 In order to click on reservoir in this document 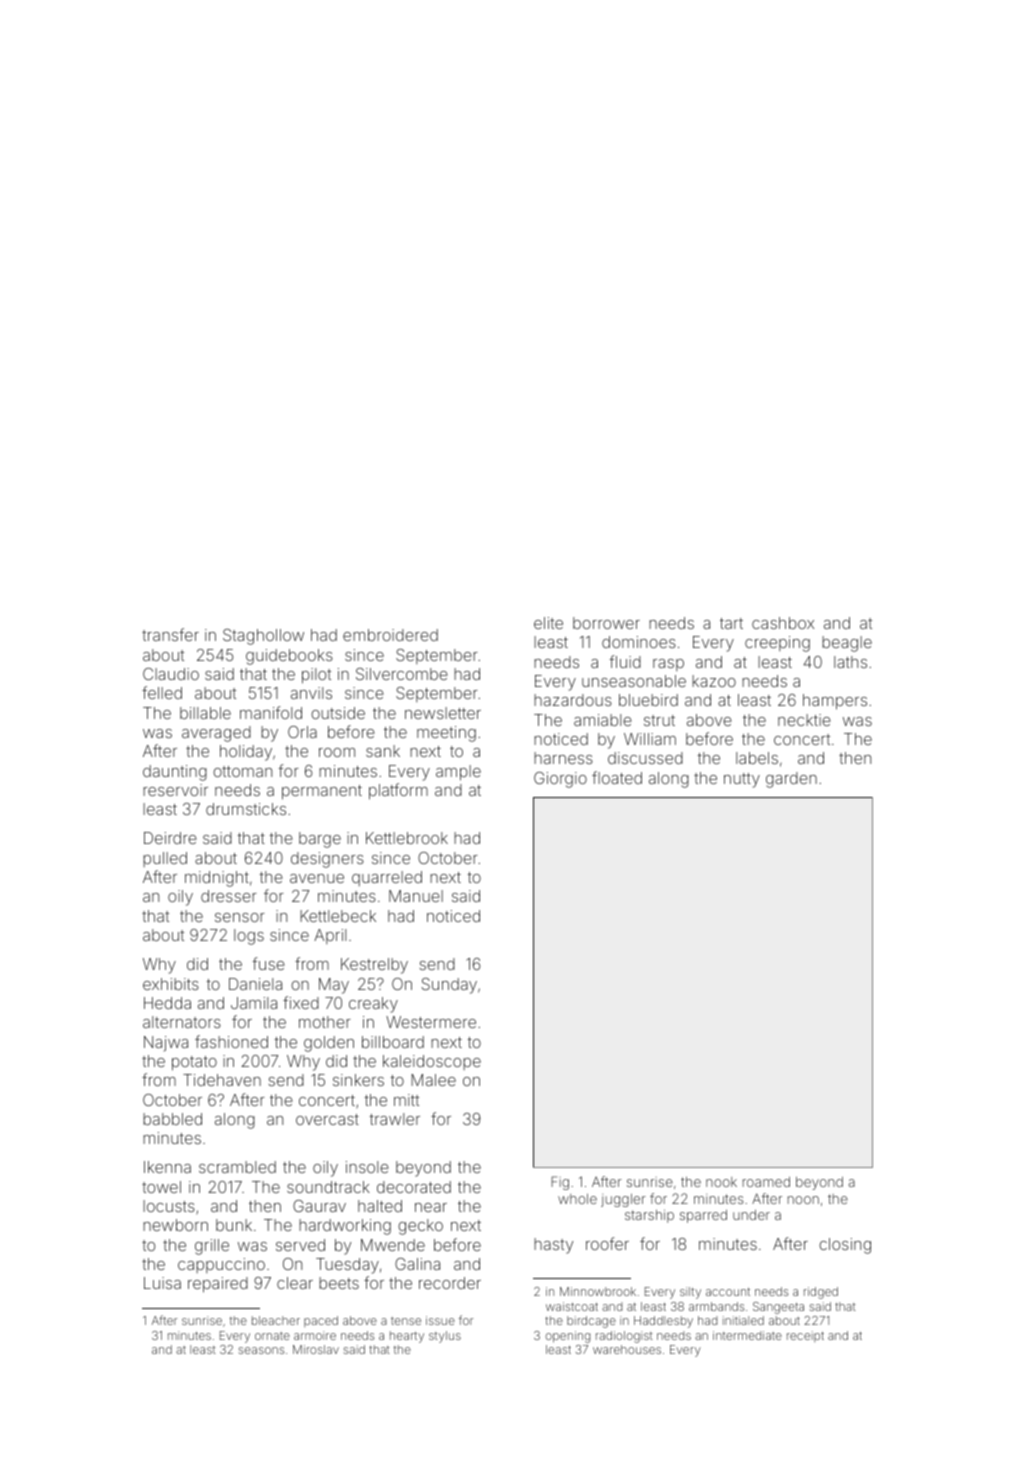, I will do `click(175, 790)`.
